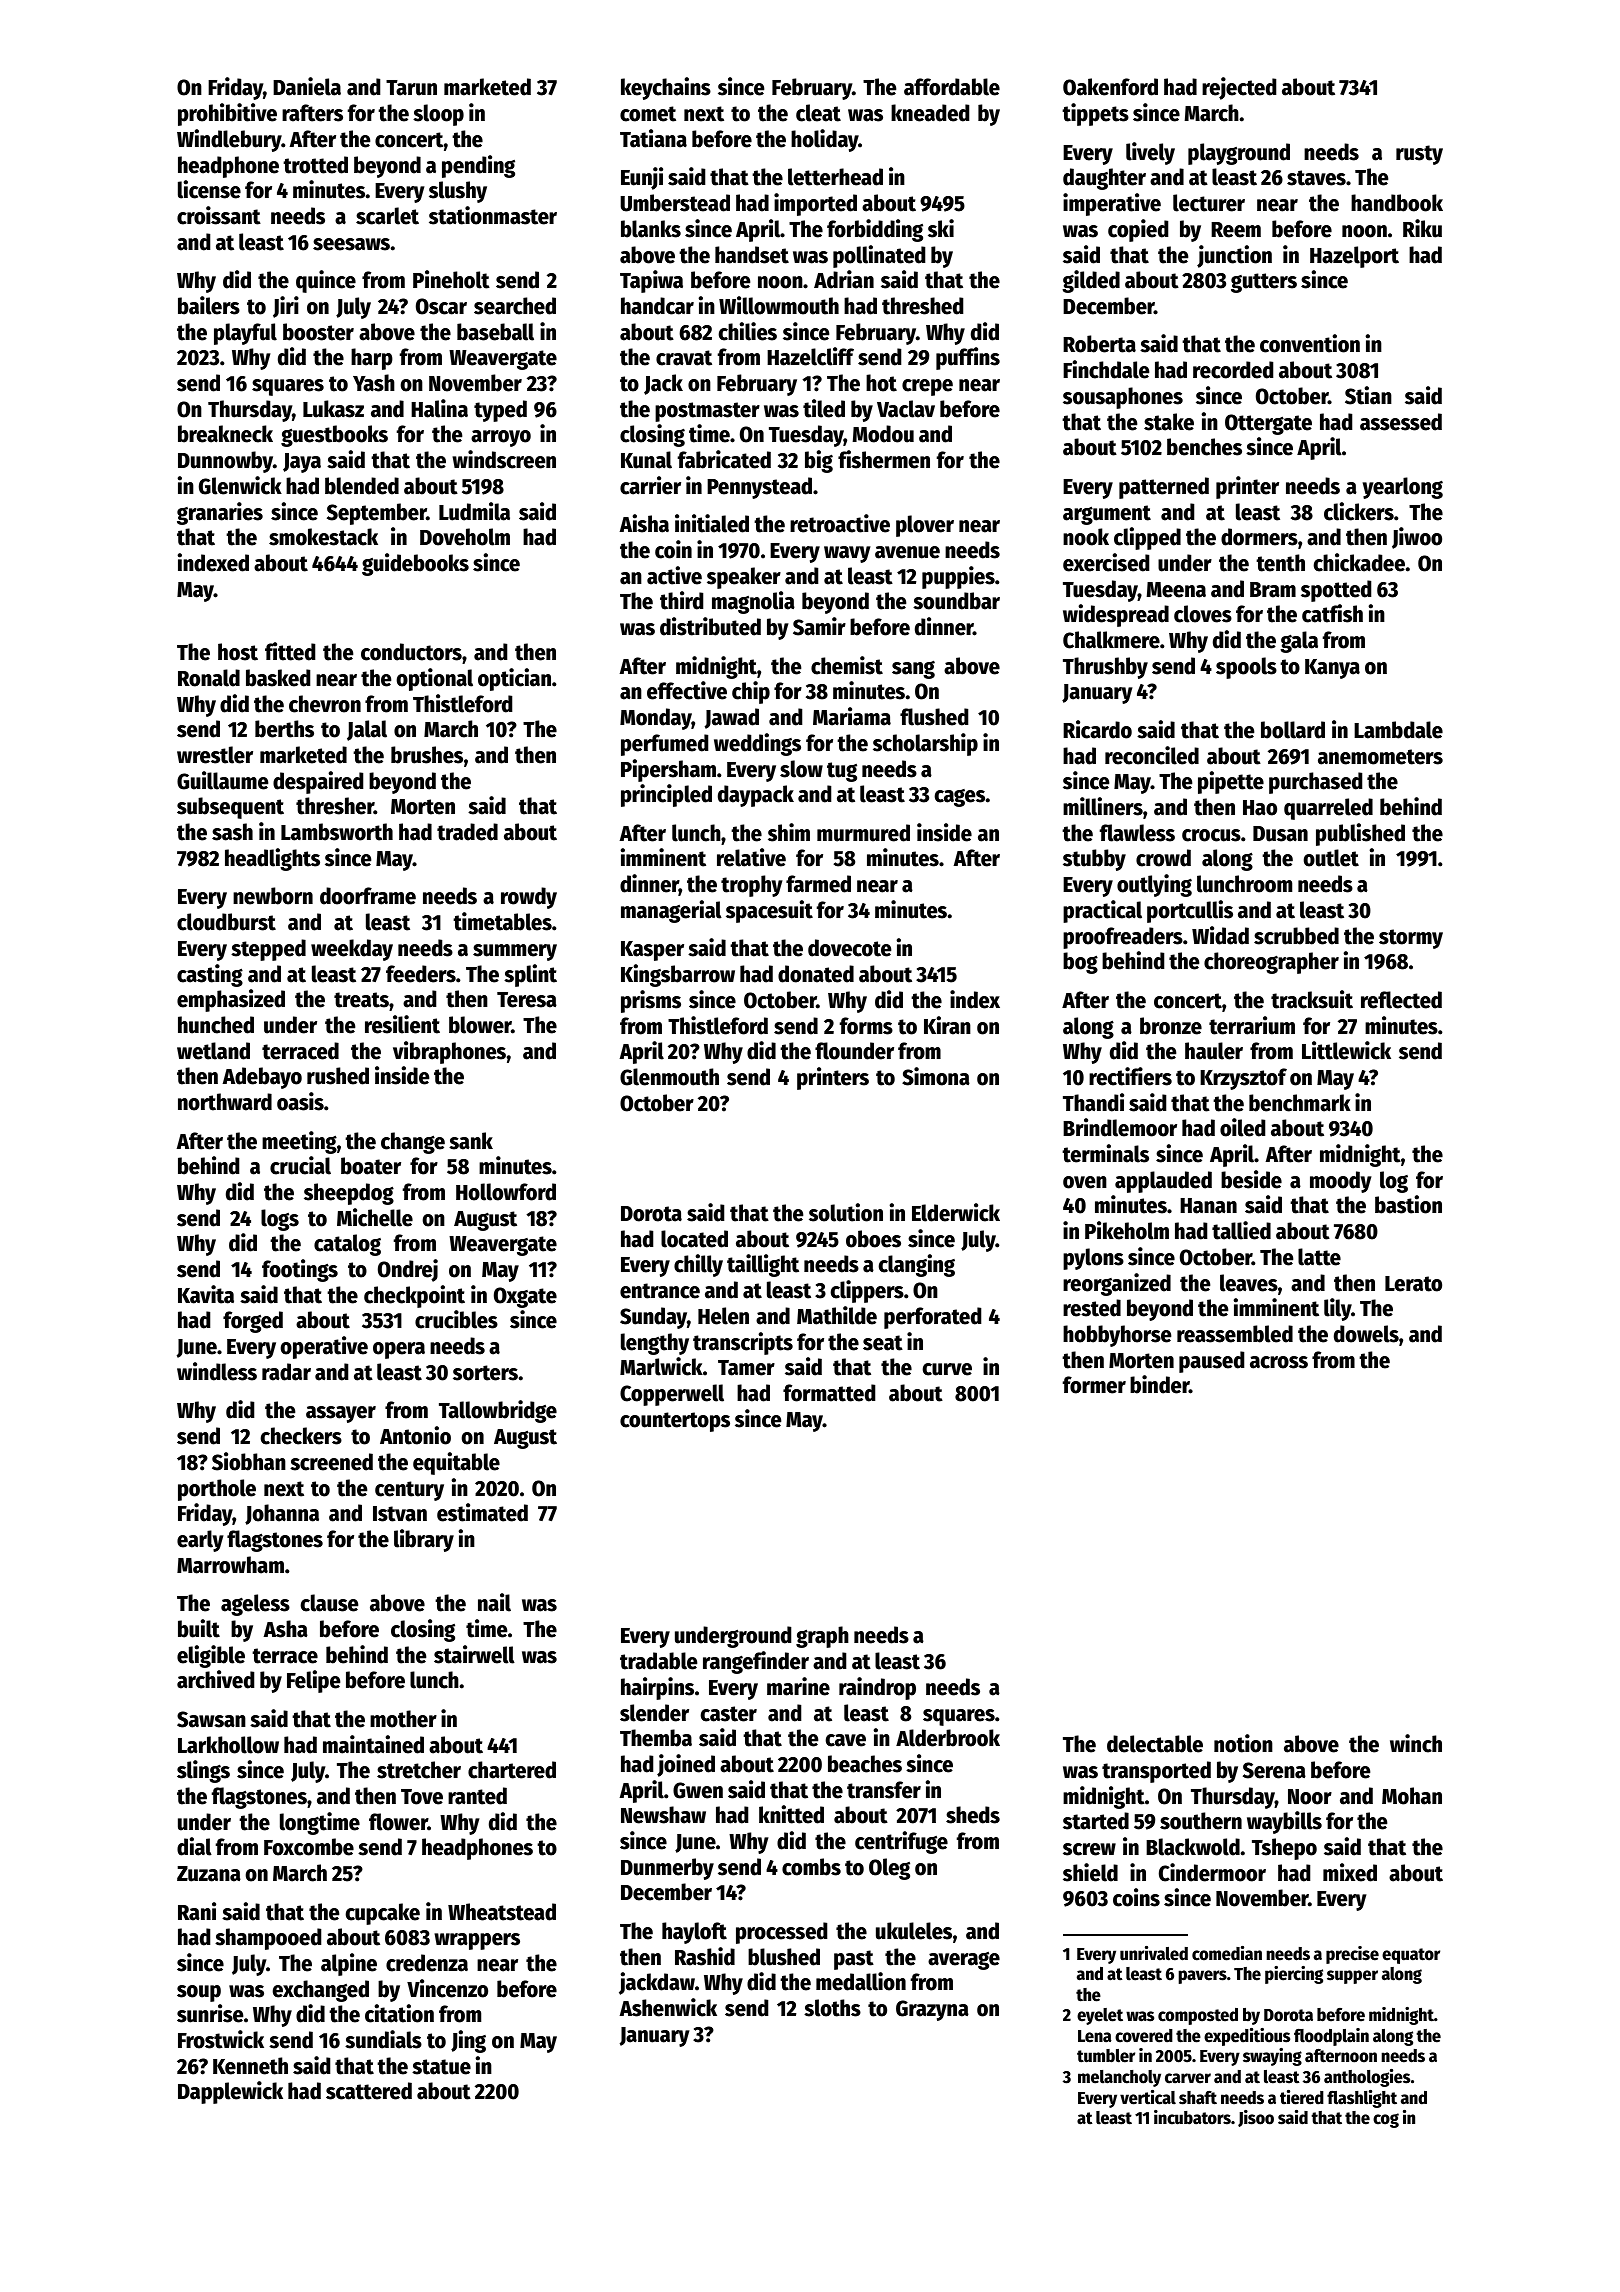 The width and height of the image is (1620, 2292). I want to click on weekday, so click(352, 950).
